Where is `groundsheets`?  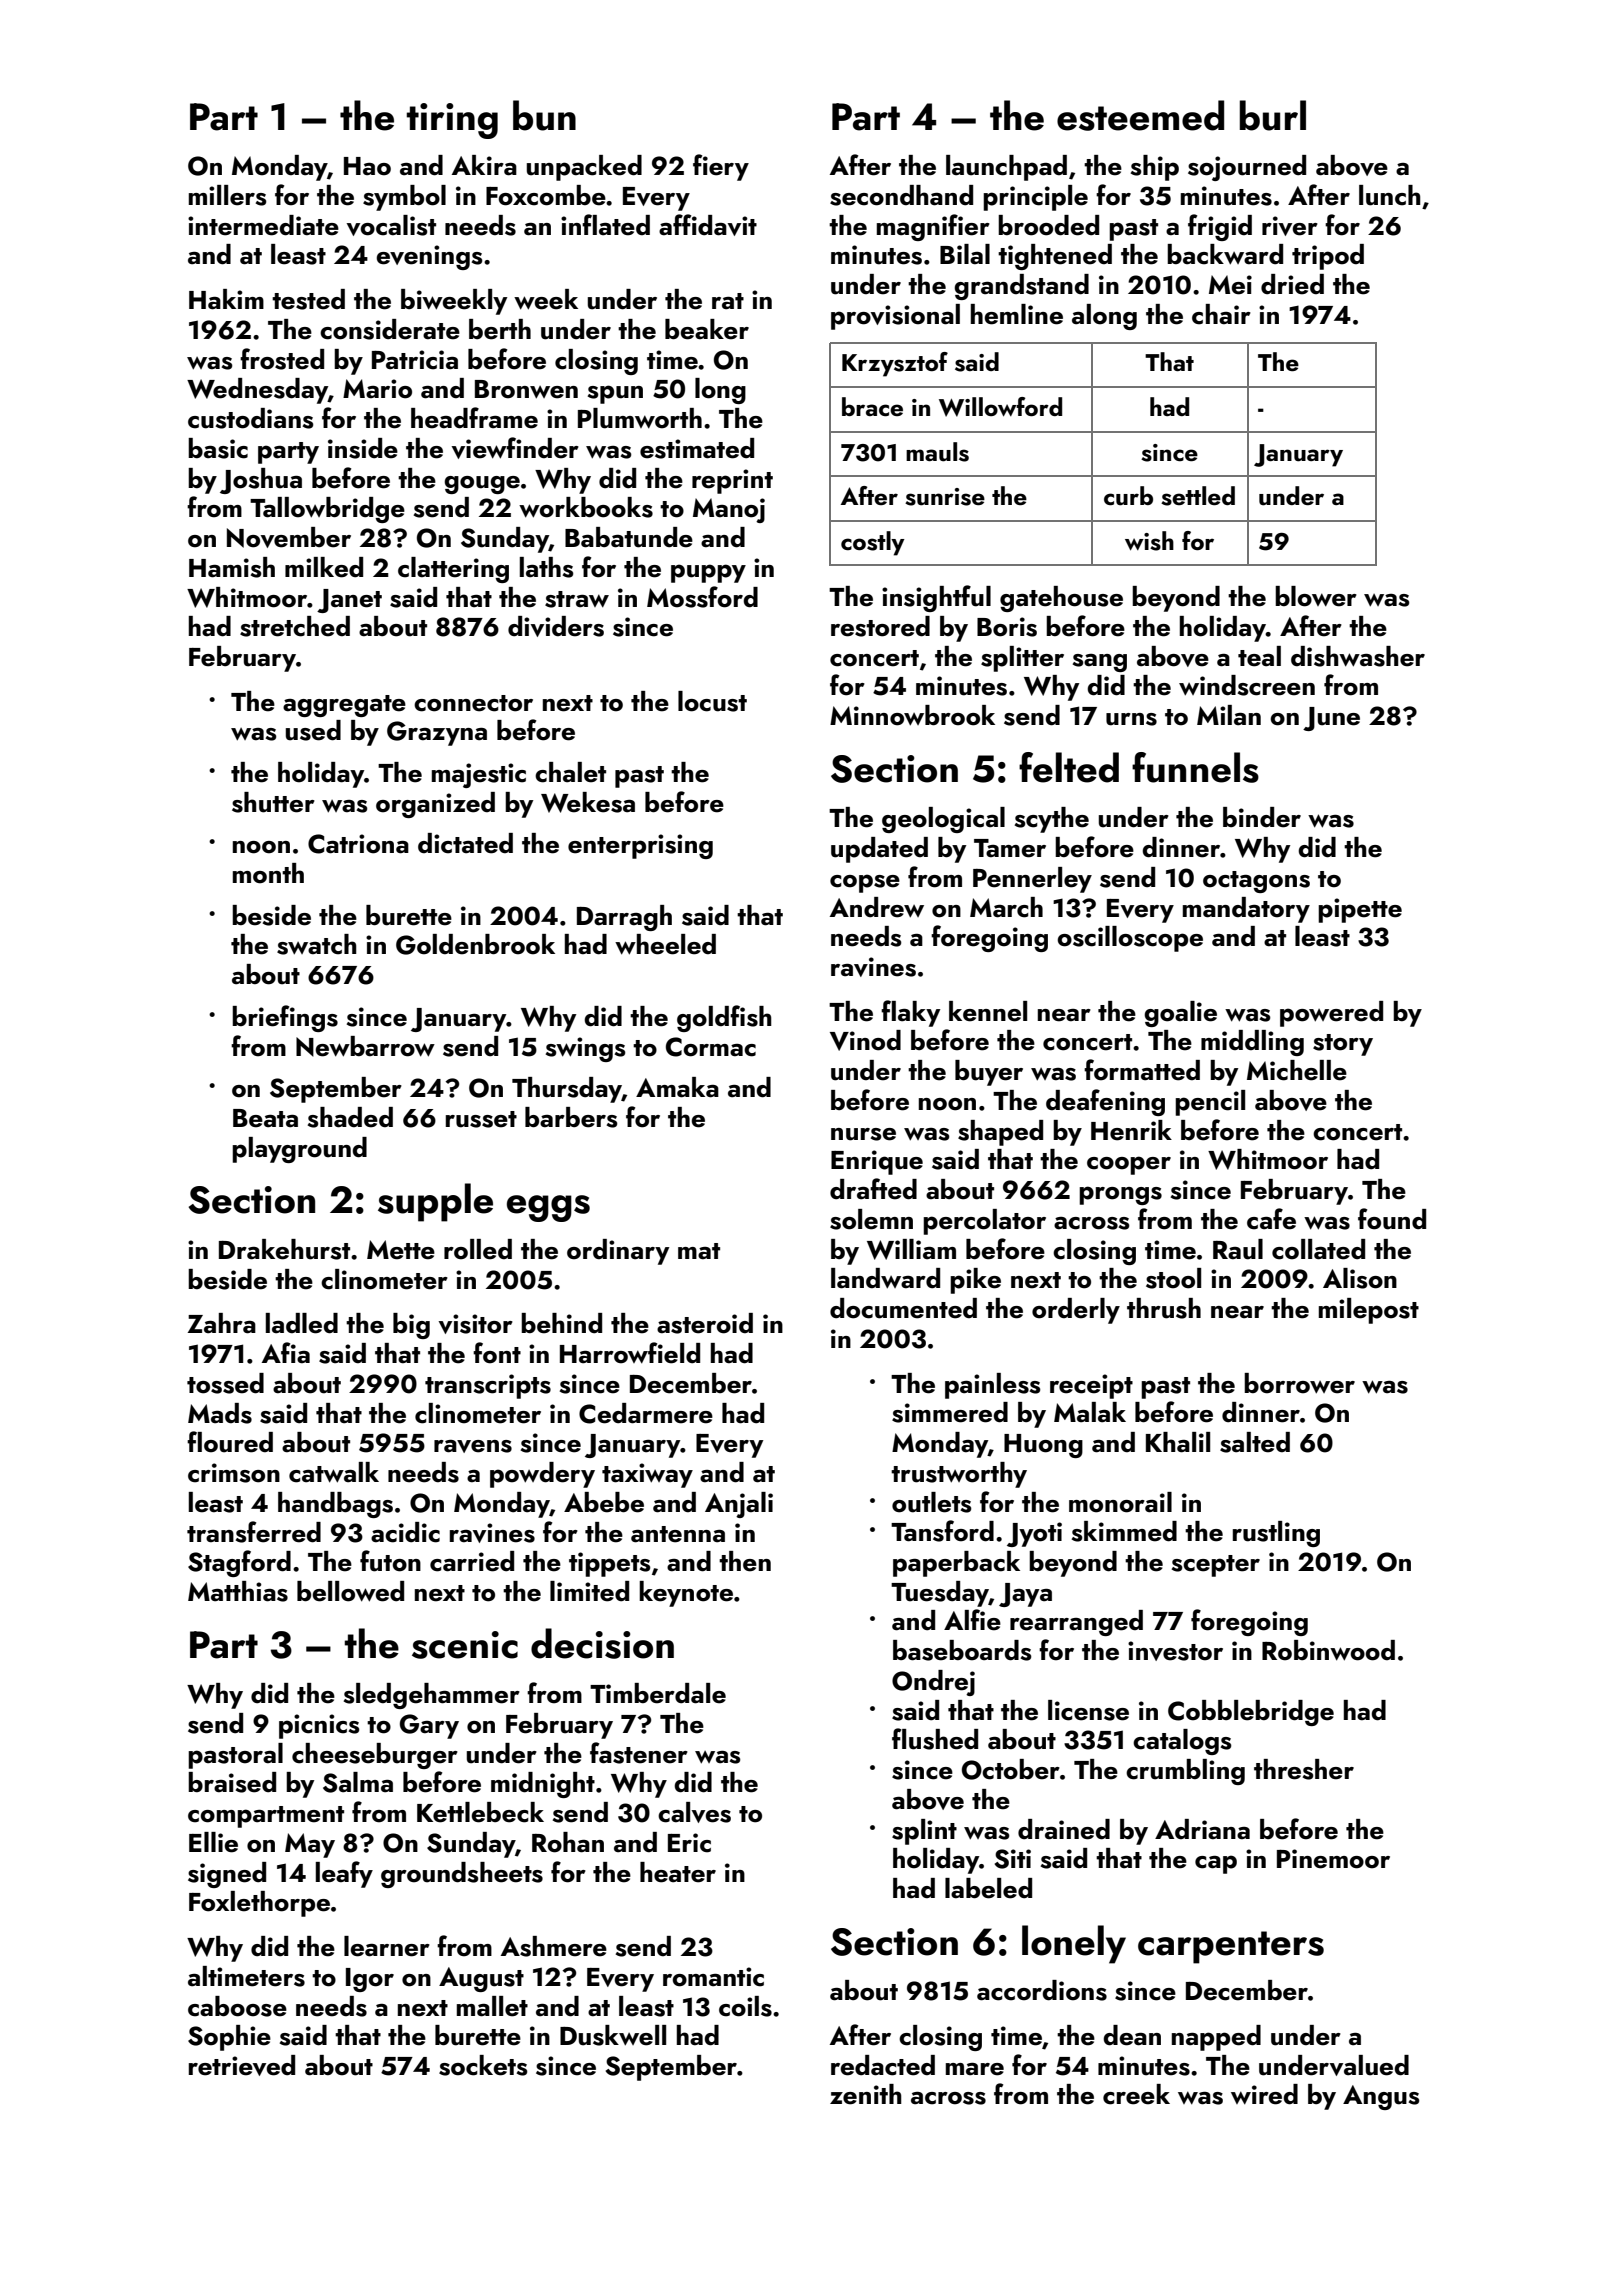
groundsheets is located at coordinates (462, 1875).
